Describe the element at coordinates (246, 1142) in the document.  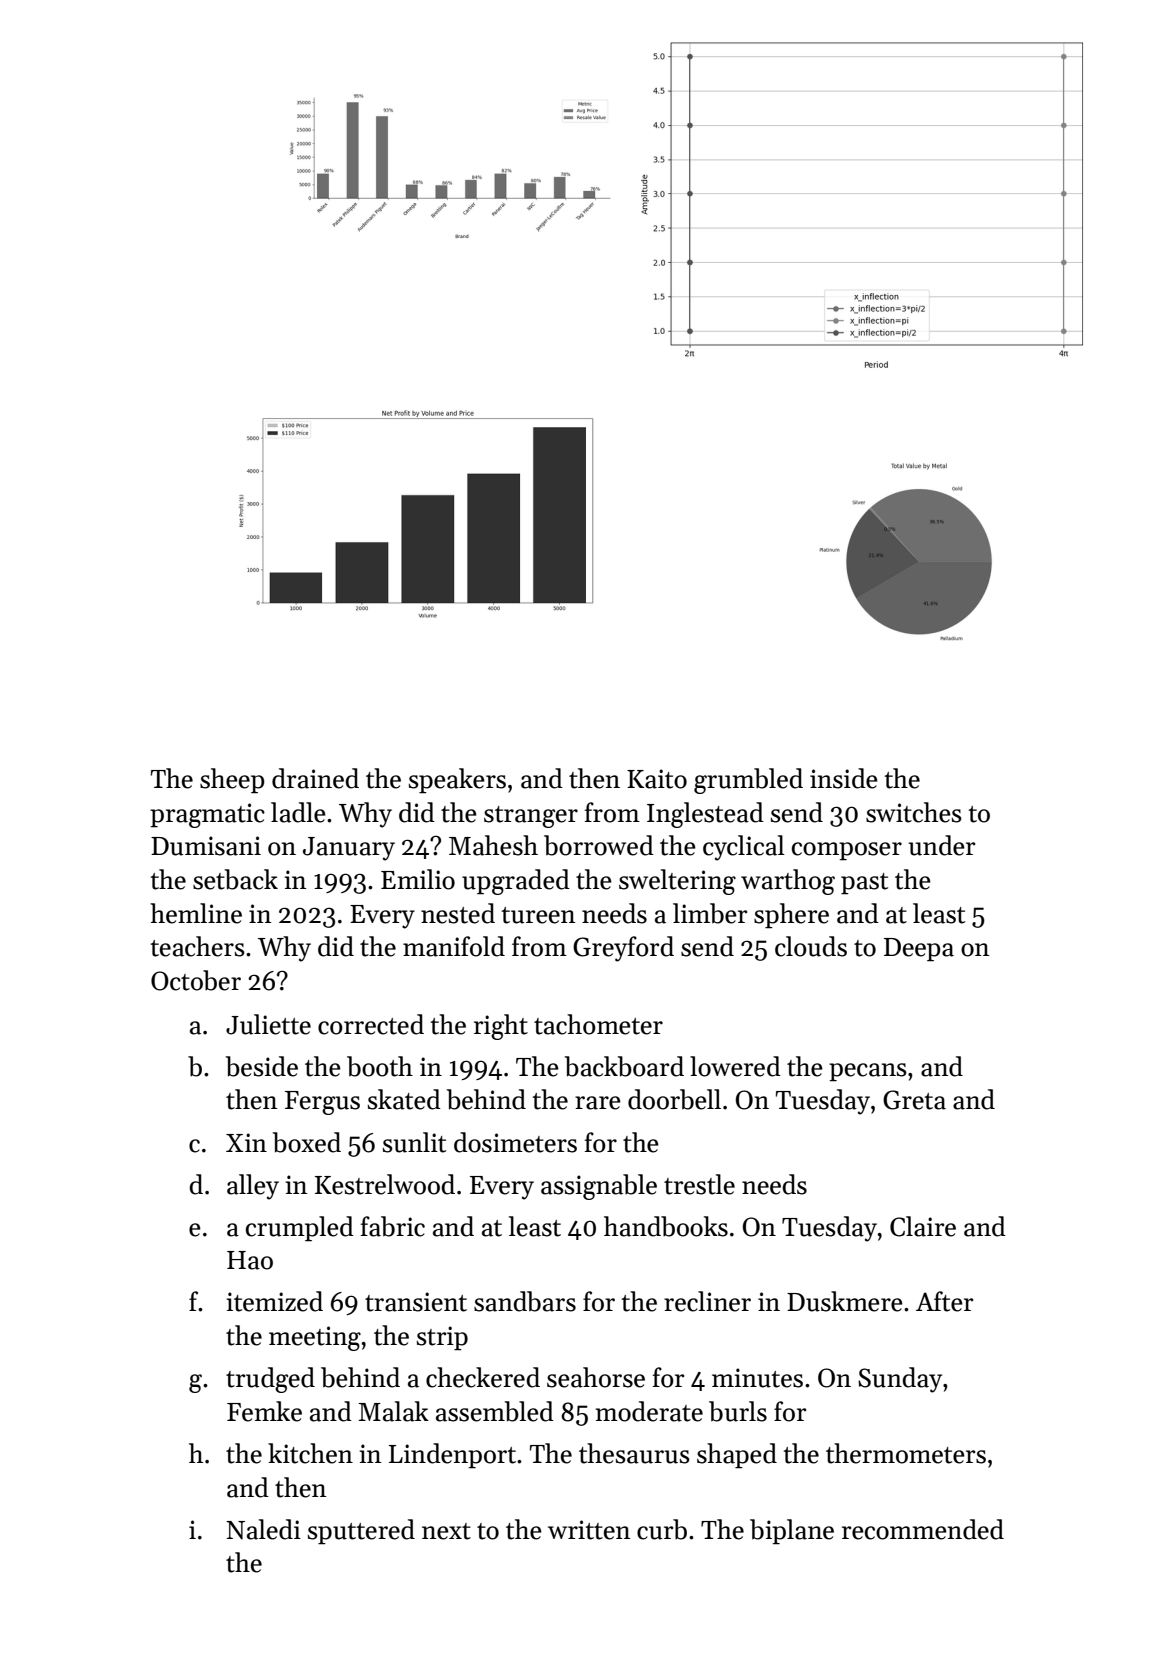
I see `Xin` at that location.
